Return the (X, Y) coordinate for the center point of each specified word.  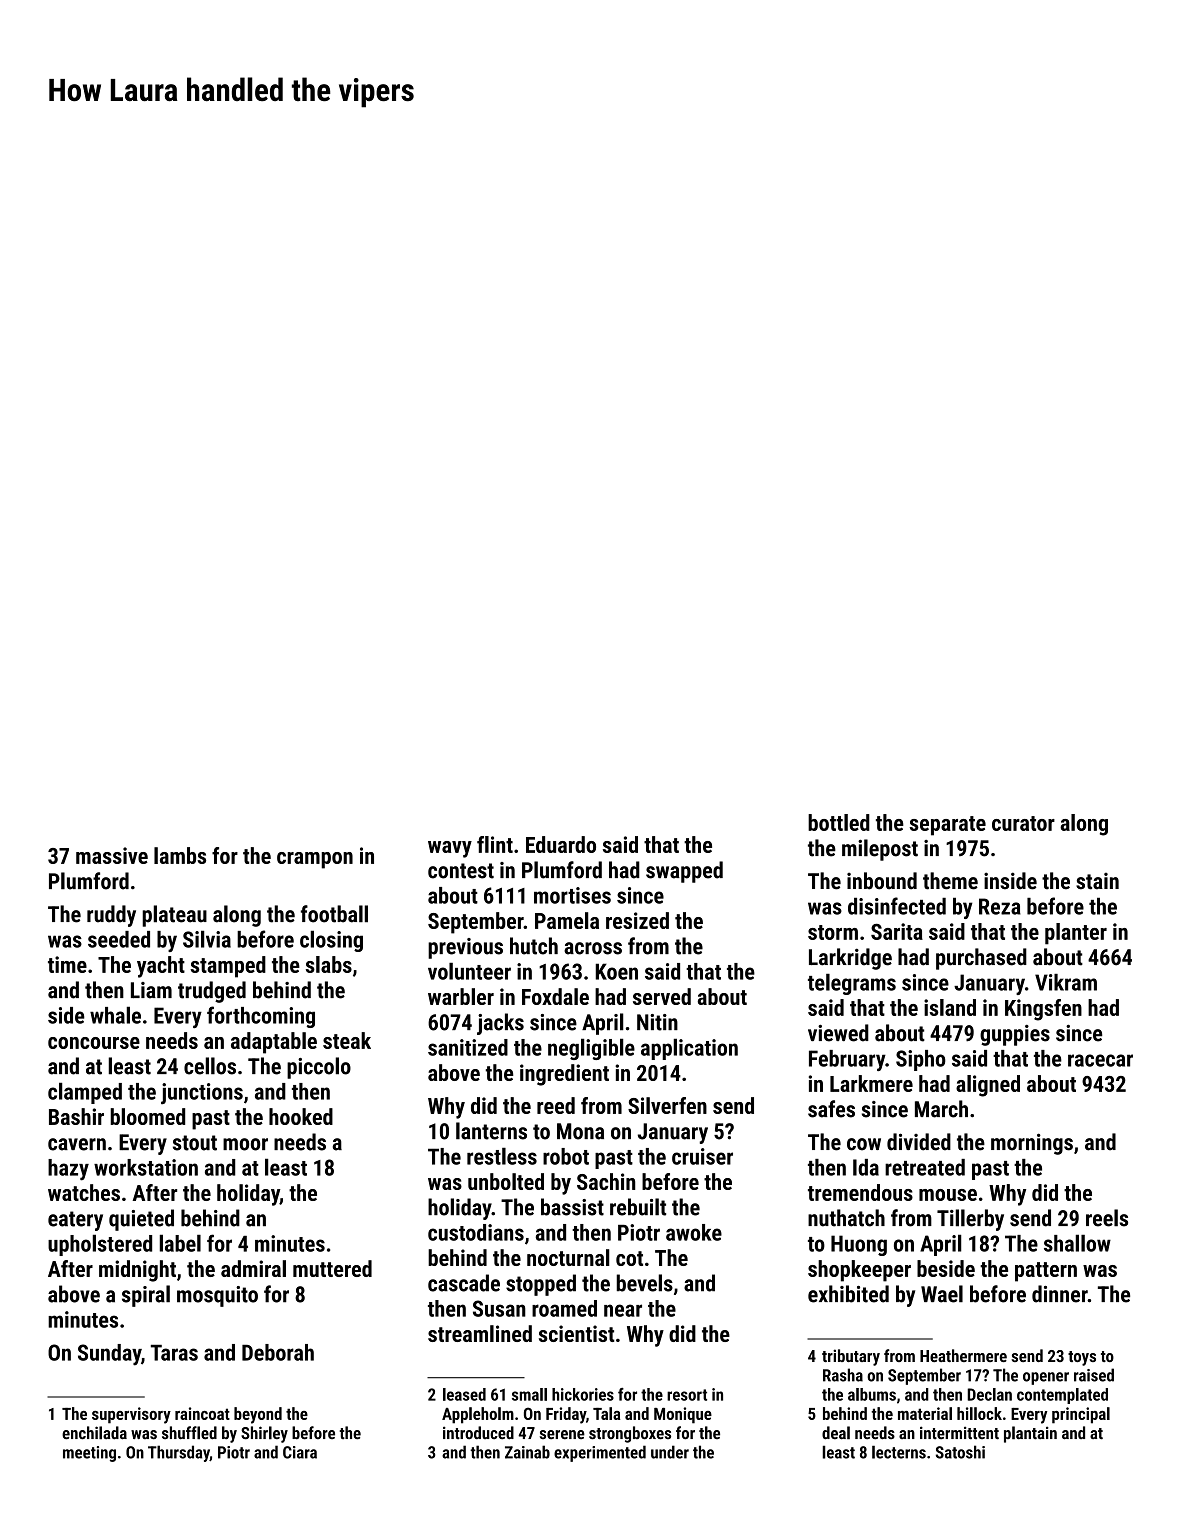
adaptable (274, 1043)
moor (245, 1144)
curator (1023, 823)
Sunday (109, 1355)
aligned (988, 1086)
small (529, 1394)
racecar (1100, 1060)
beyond (258, 1415)
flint (495, 844)
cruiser (702, 1156)
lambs (180, 855)
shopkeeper (859, 1271)
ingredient (564, 1075)
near (623, 1310)
